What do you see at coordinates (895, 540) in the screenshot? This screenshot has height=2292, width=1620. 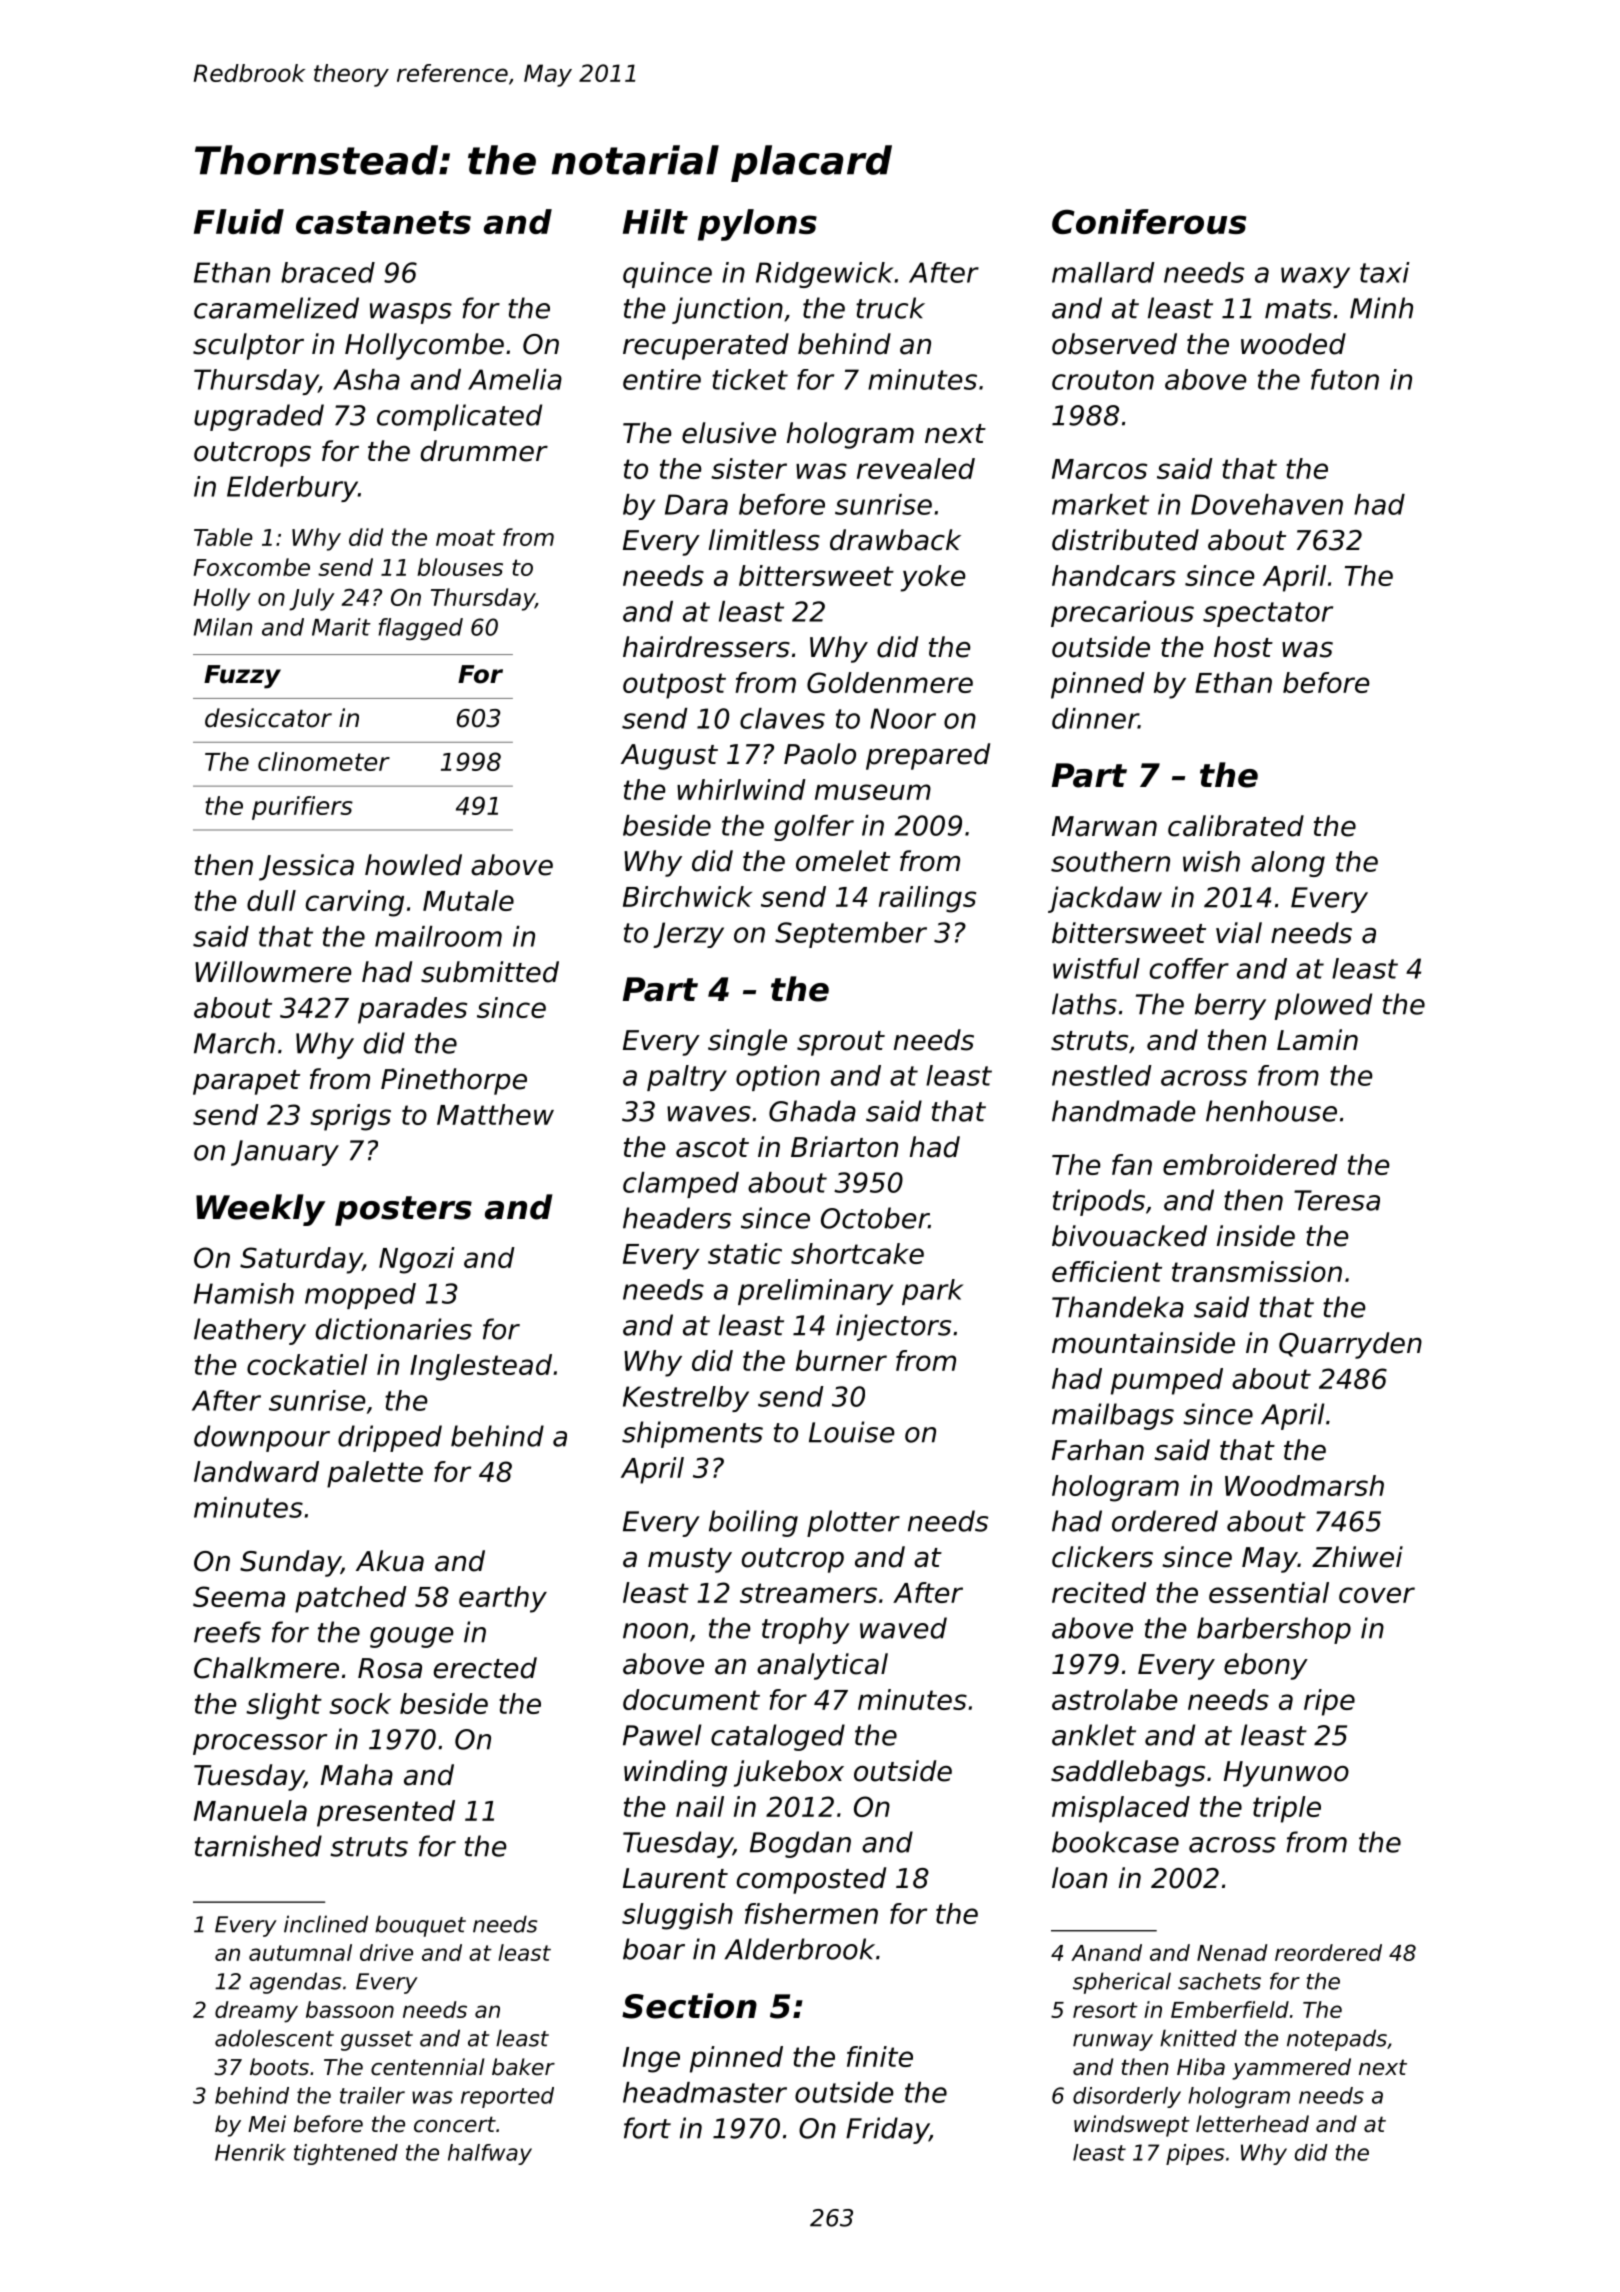 I see `drawback` at bounding box center [895, 540].
